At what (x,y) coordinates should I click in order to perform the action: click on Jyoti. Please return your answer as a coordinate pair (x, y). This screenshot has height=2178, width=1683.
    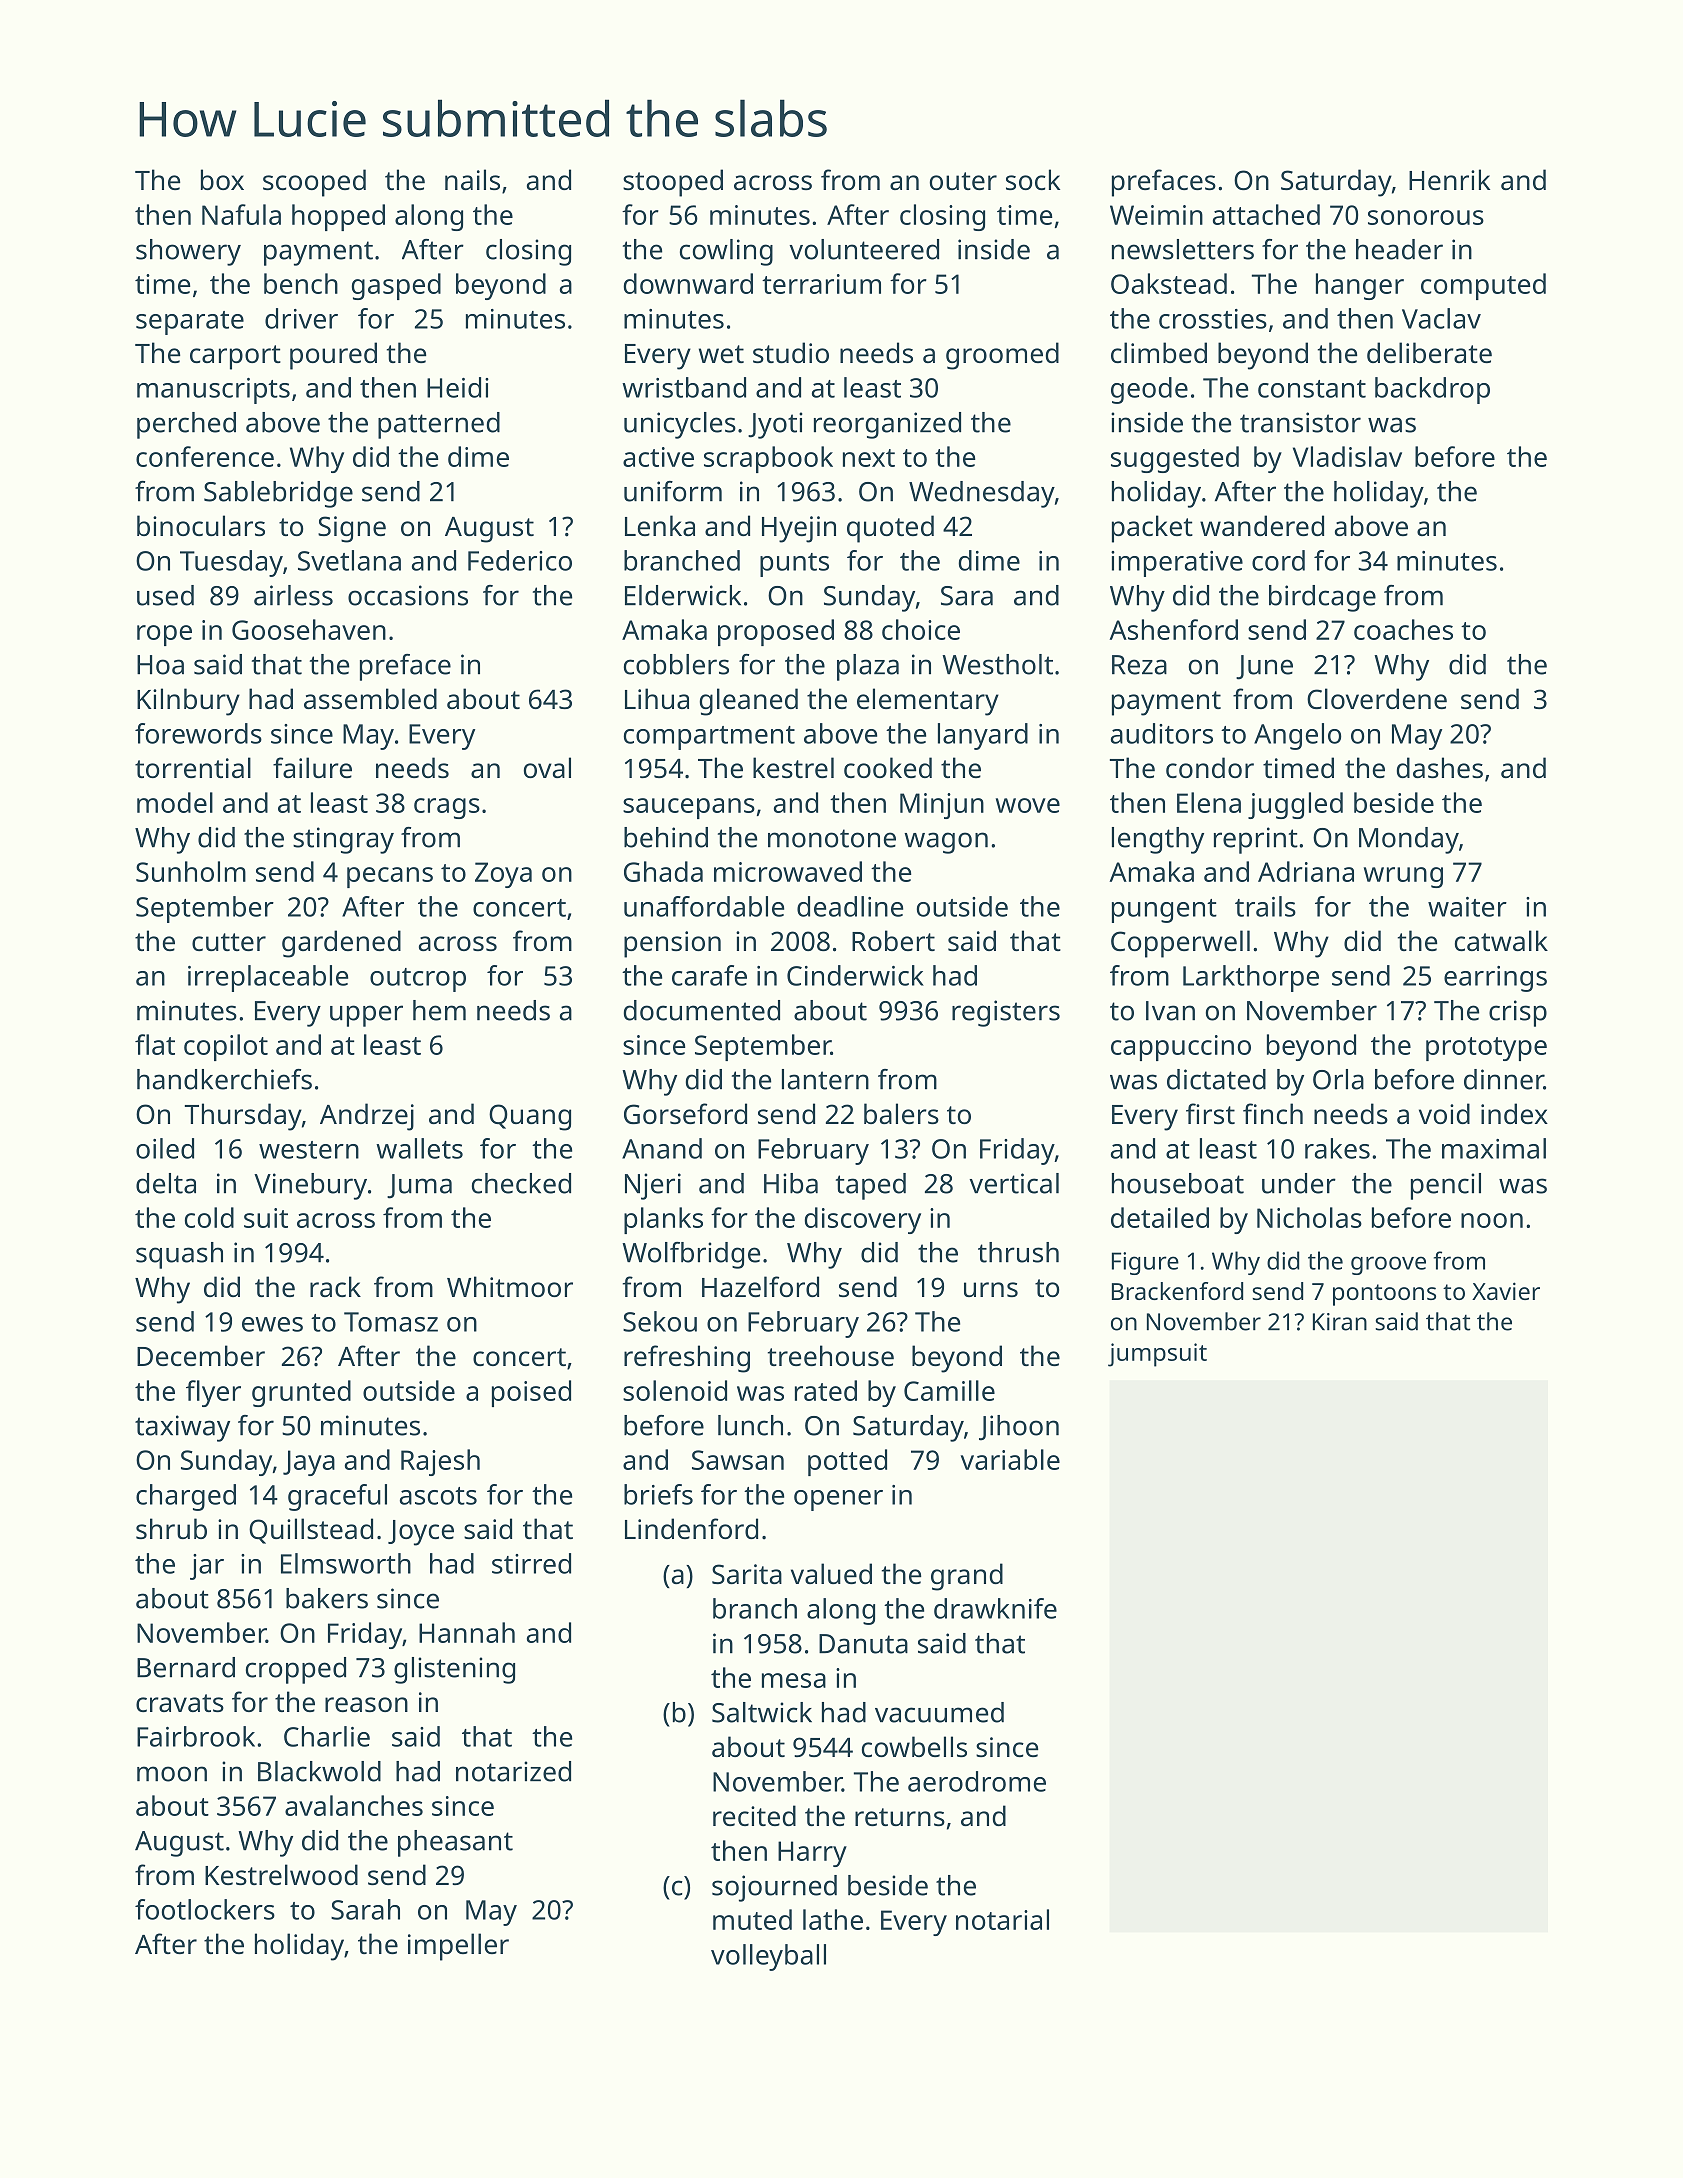
    Looking at the image, I should click on (775, 425).
